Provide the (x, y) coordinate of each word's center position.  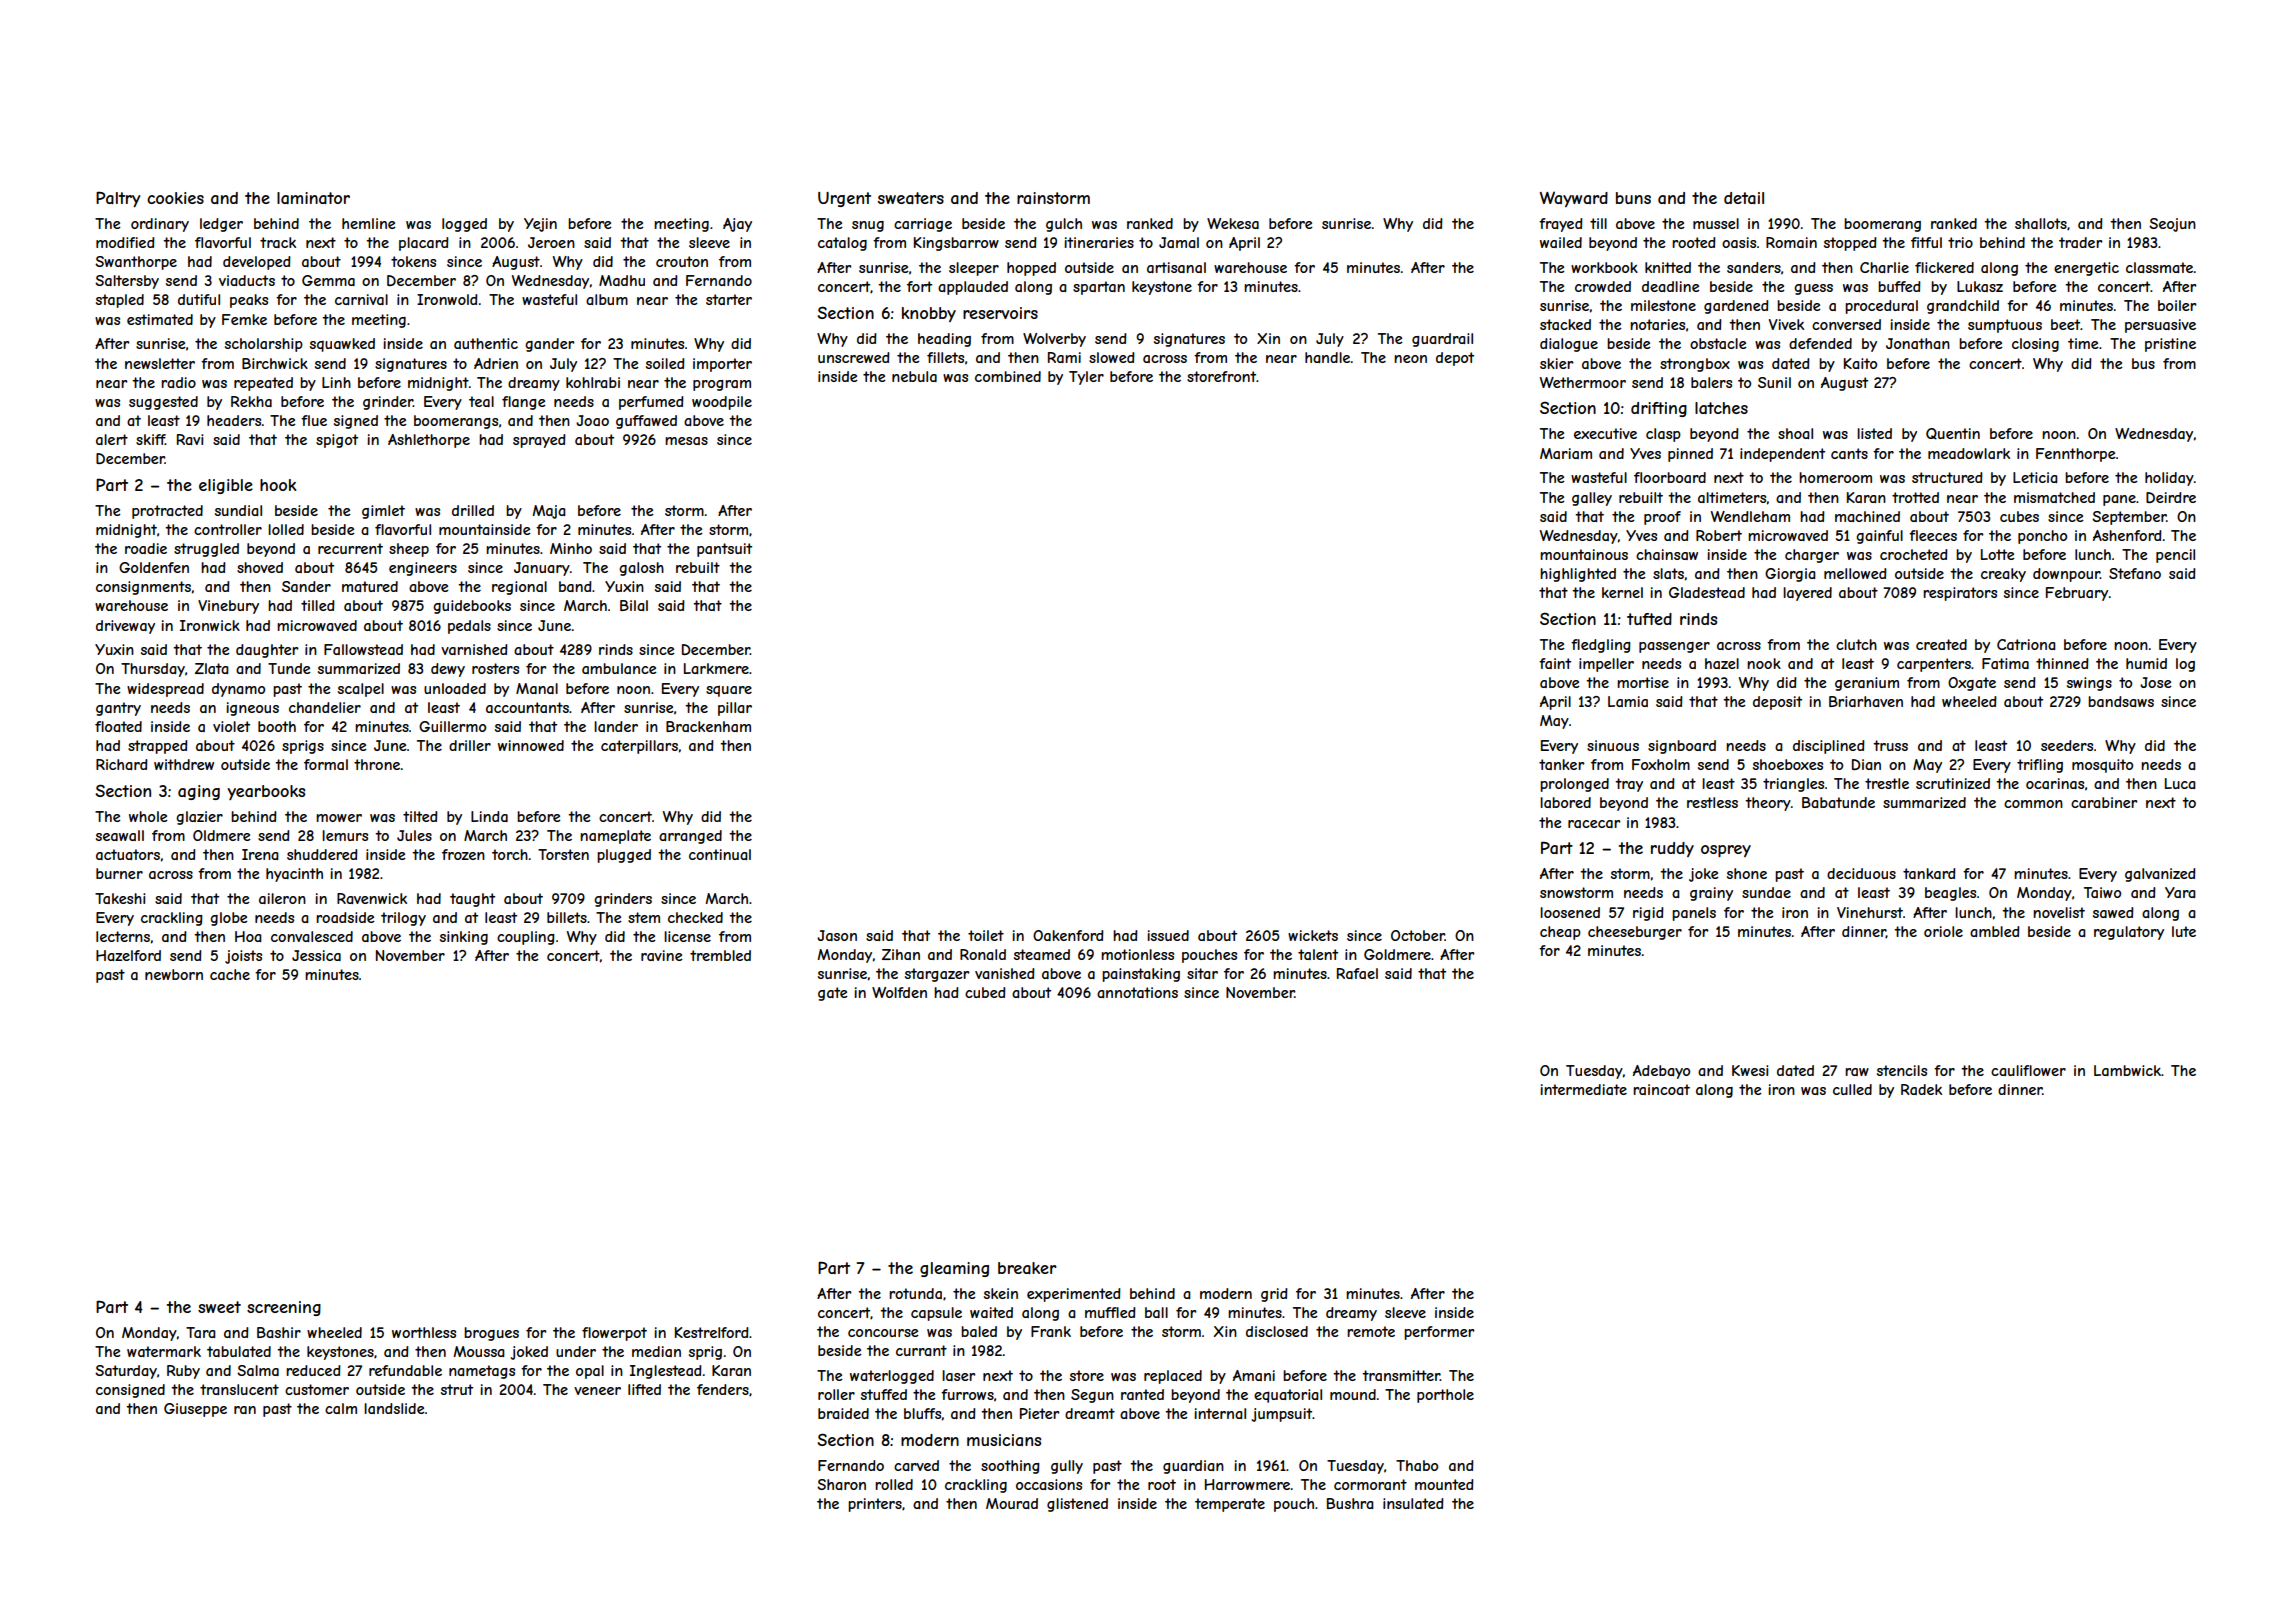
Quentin (1953, 434)
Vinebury (228, 607)
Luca (2180, 783)
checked (695, 917)
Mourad (1012, 1503)
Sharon (841, 1484)
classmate (2159, 267)
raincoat (1661, 1089)
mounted (1444, 1484)
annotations (1137, 992)
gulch (1064, 225)
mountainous (1584, 554)
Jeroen (551, 242)
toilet (986, 935)
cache (230, 974)
